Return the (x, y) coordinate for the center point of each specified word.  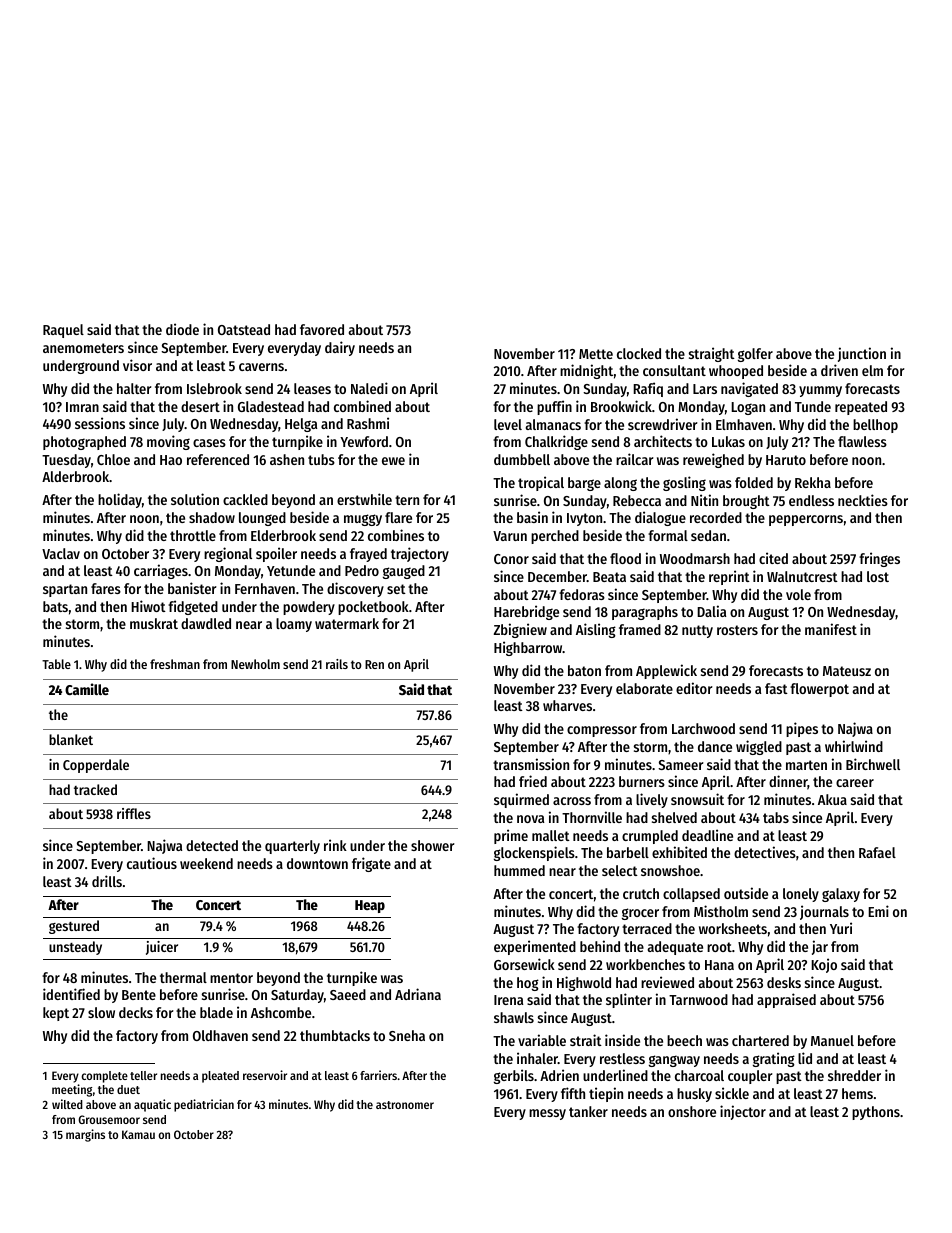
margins (85, 1135)
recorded (716, 517)
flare (398, 517)
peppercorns (806, 520)
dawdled (206, 623)
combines (396, 535)
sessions (100, 423)
